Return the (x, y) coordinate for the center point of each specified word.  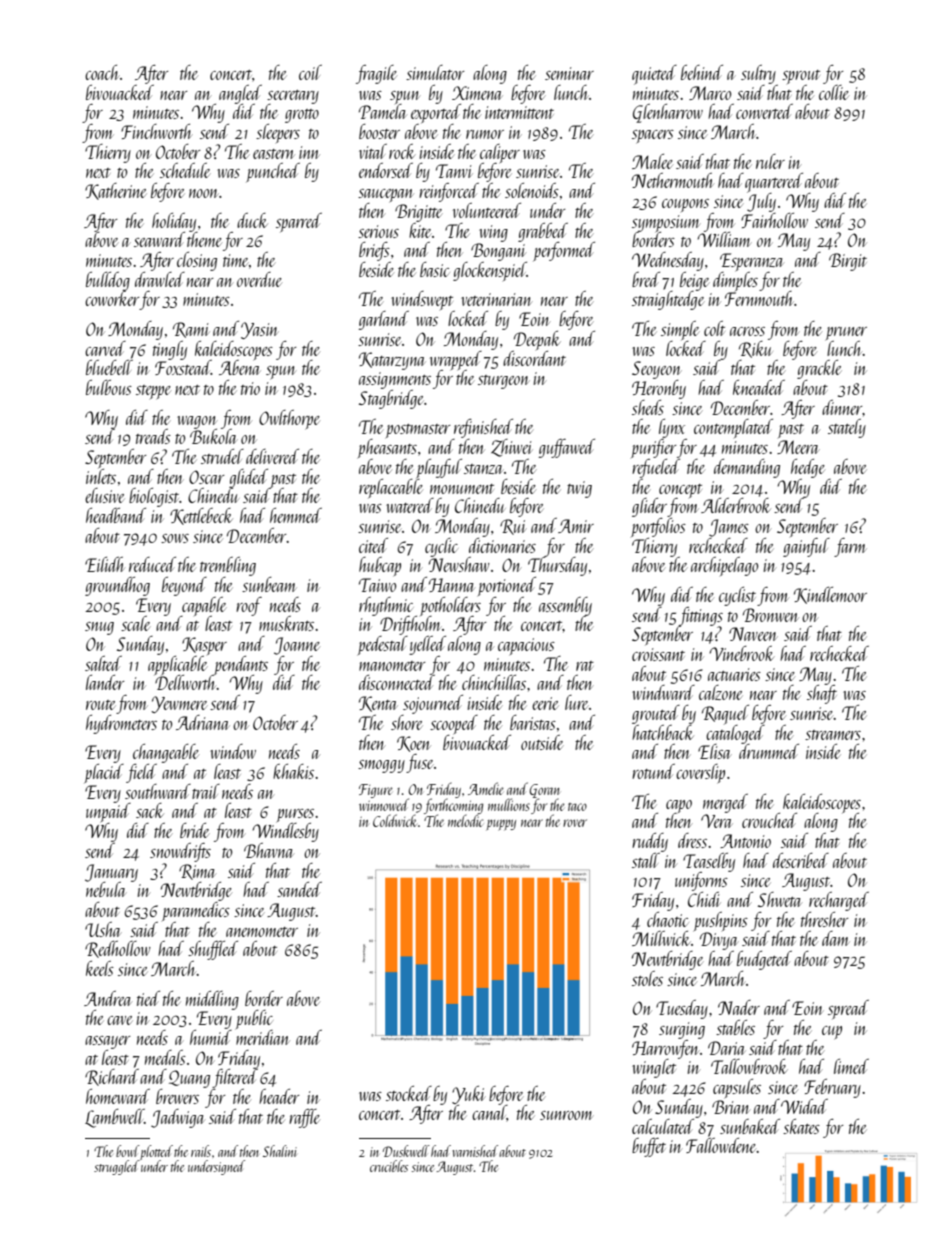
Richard (112, 1077)
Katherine (115, 191)
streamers (833, 735)
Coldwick (395, 820)
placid (104, 773)
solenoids (532, 190)
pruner (846, 334)
